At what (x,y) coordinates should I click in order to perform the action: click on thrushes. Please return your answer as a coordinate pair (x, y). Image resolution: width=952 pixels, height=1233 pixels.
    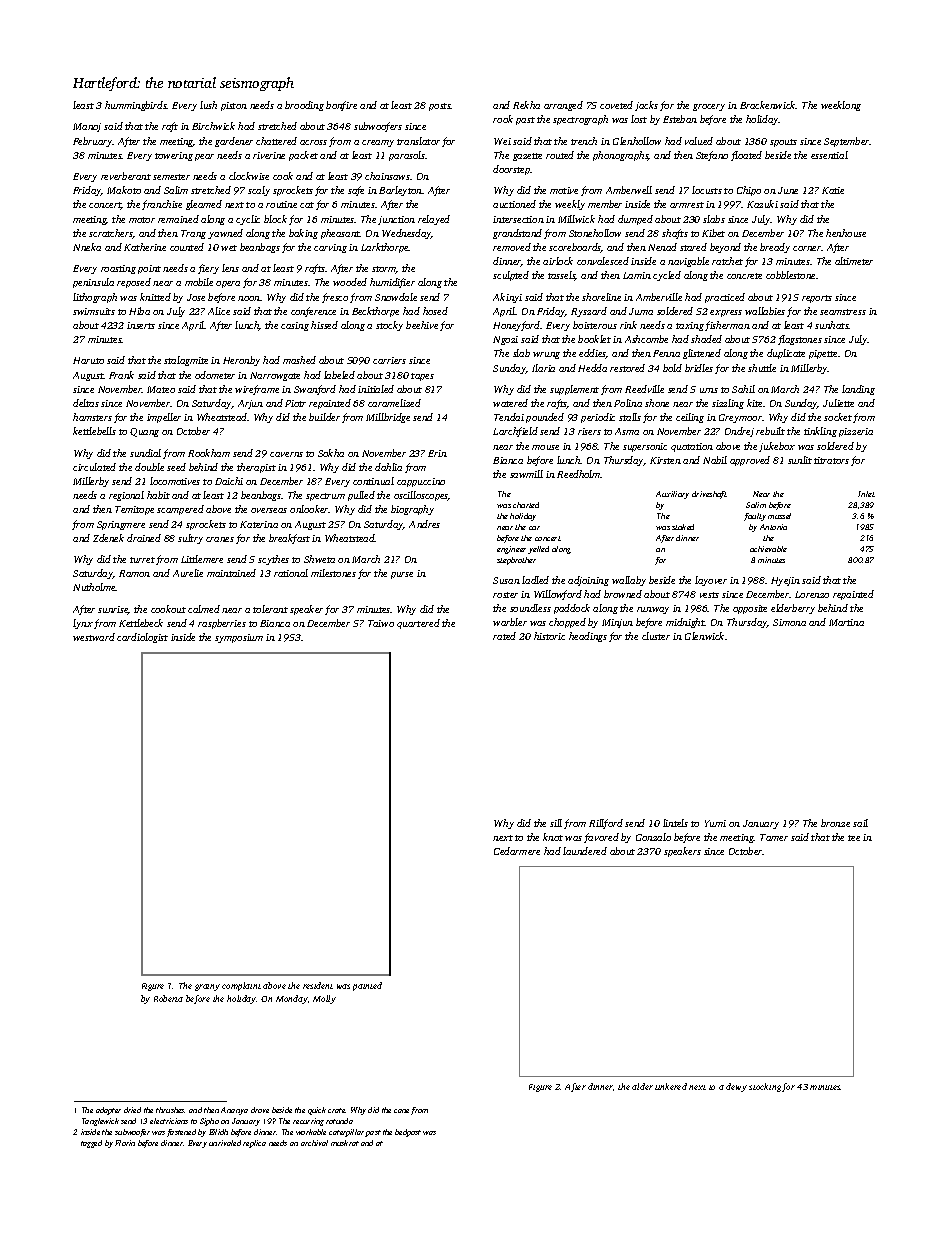
    Looking at the image, I should click on (170, 1110).
